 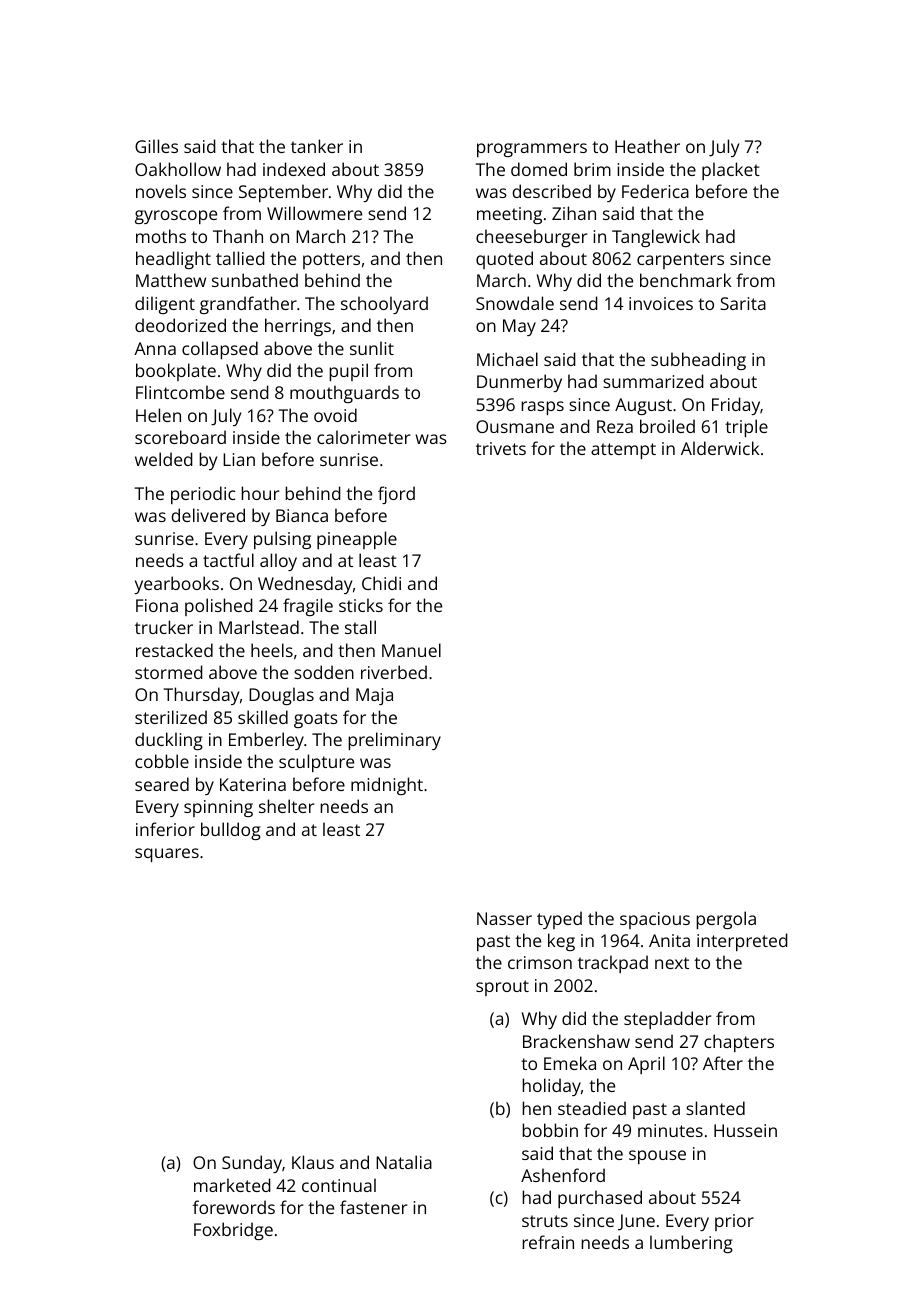 I want to click on Alderwick, so click(x=720, y=448).
